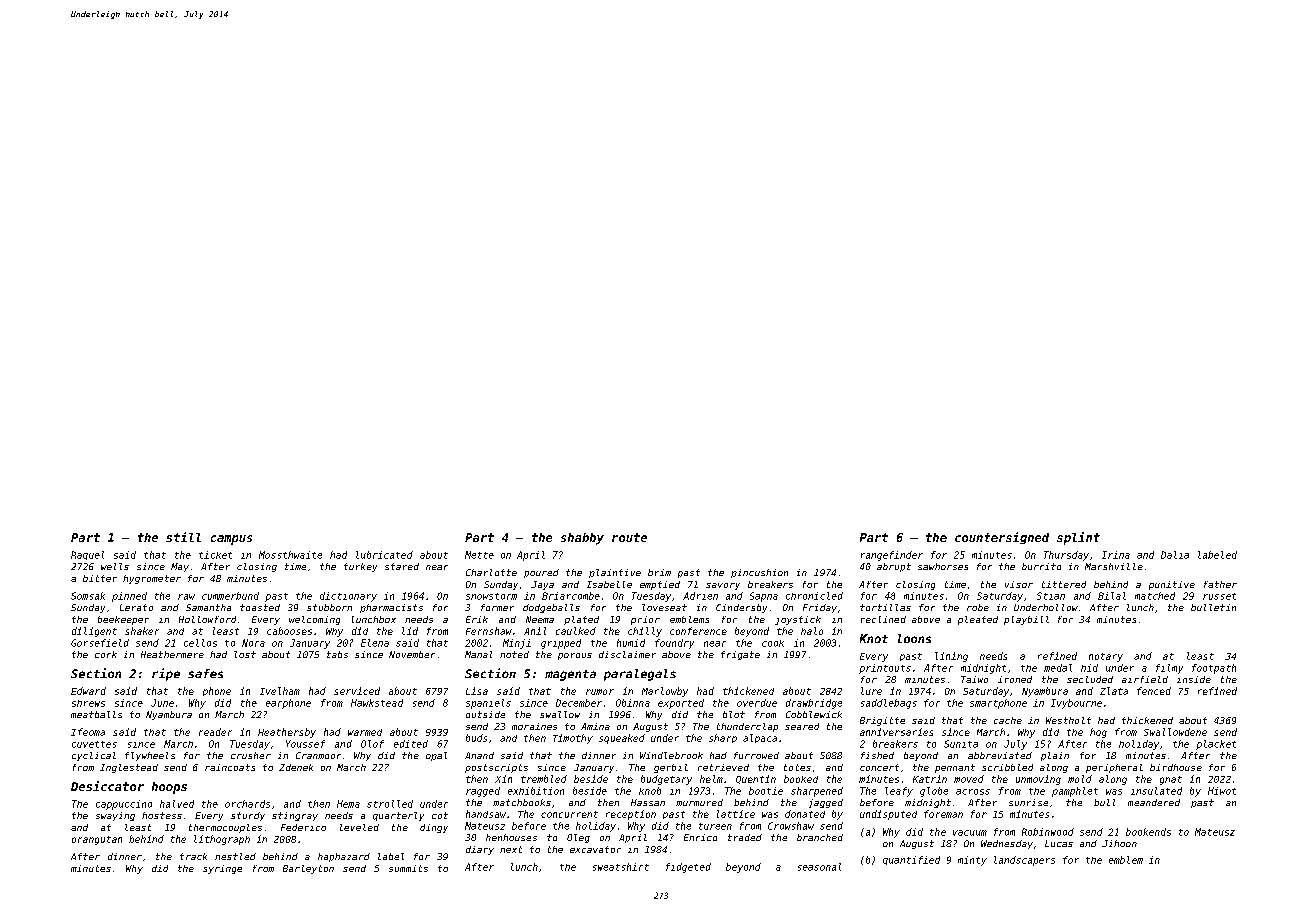 Image resolution: width=1308 pixels, height=924 pixels. Describe the element at coordinates (222, 869) in the screenshot. I see `syringe` at that location.
